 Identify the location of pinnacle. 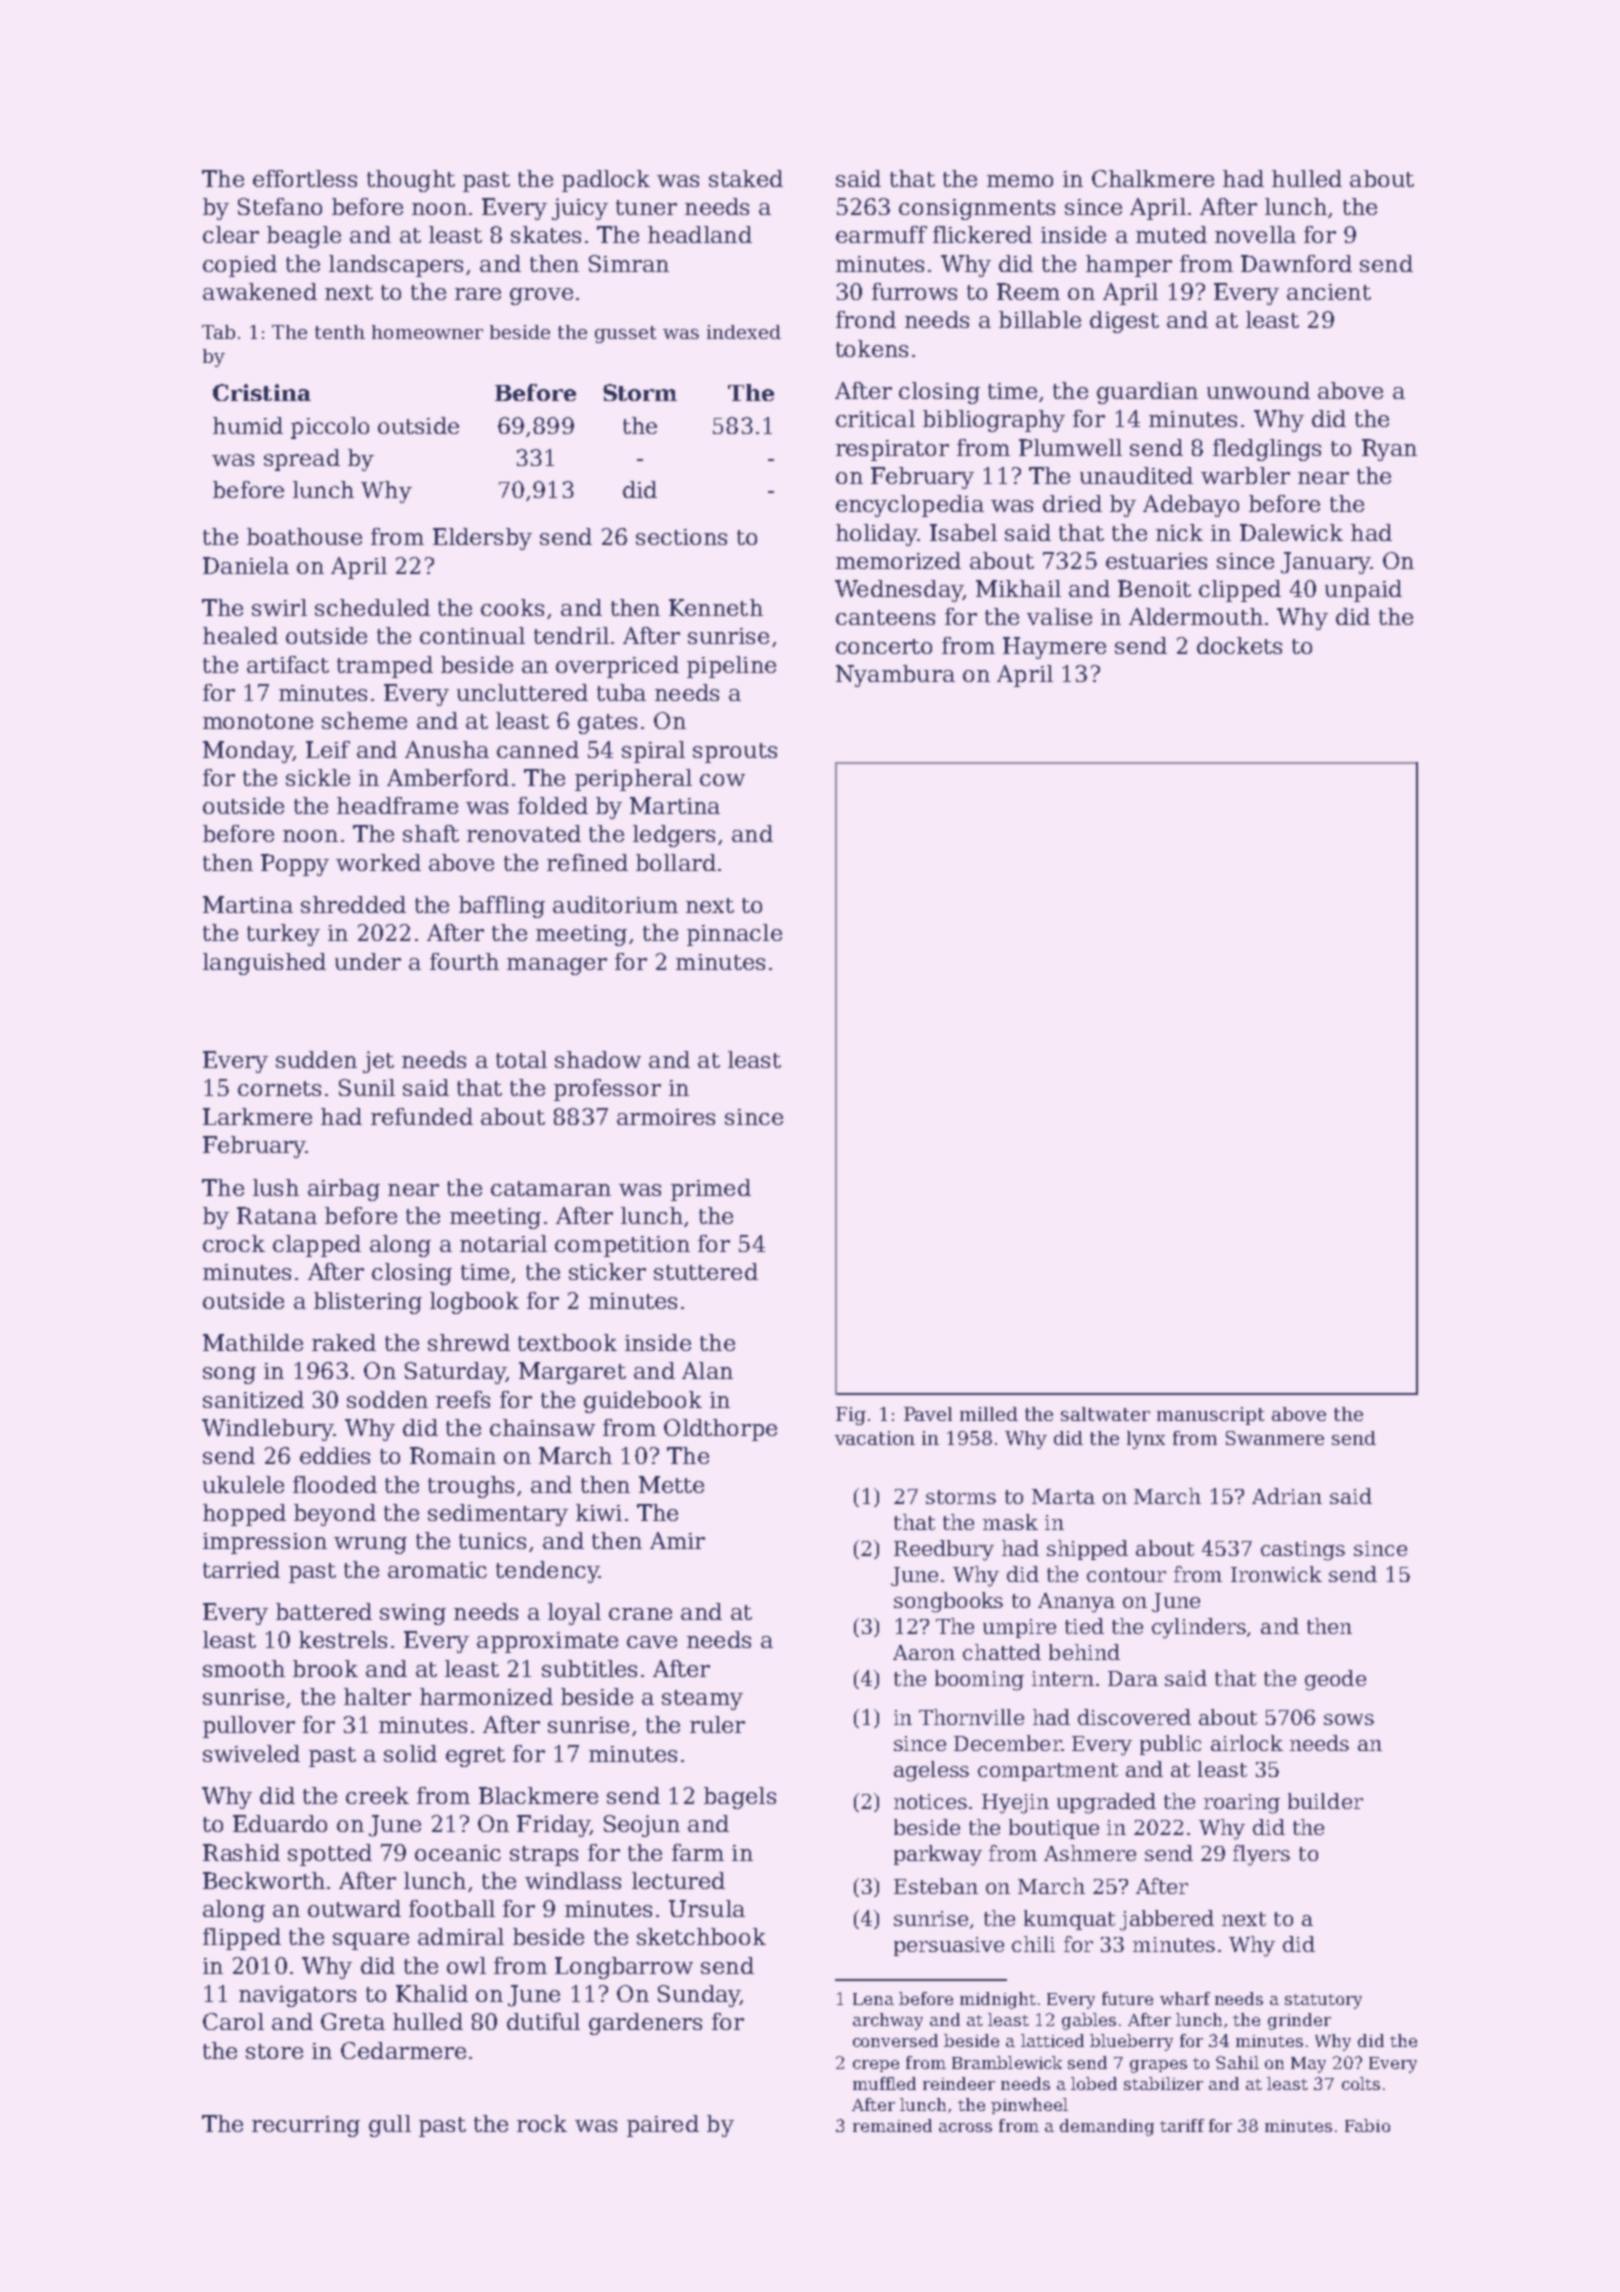
(734, 935).
